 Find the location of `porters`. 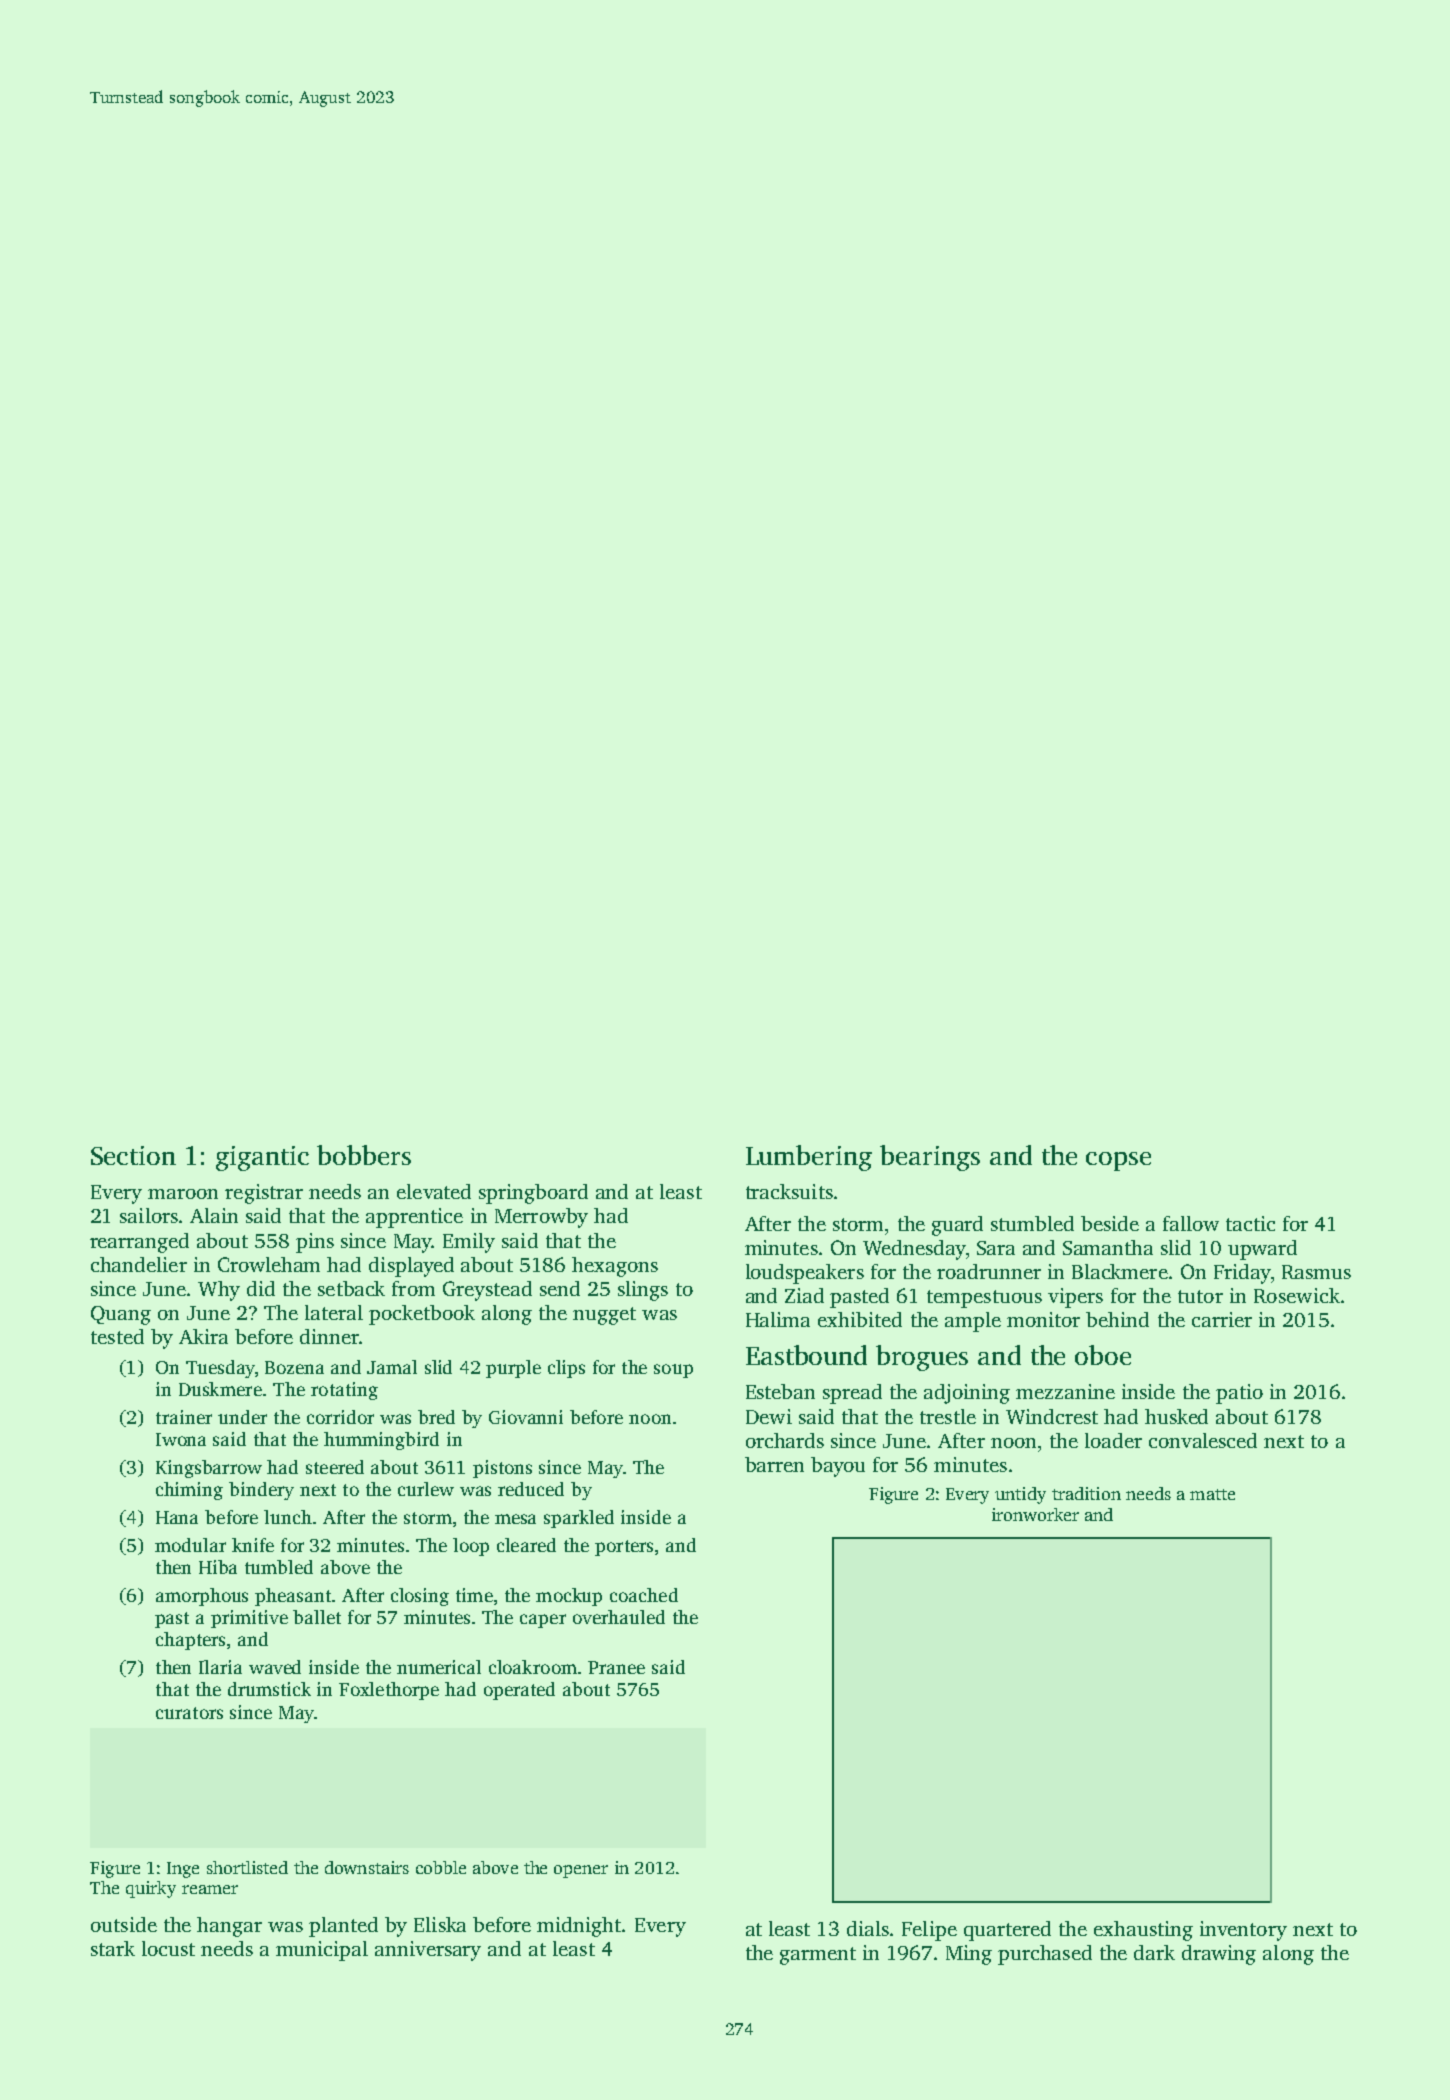

porters is located at coordinates (624, 1548).
